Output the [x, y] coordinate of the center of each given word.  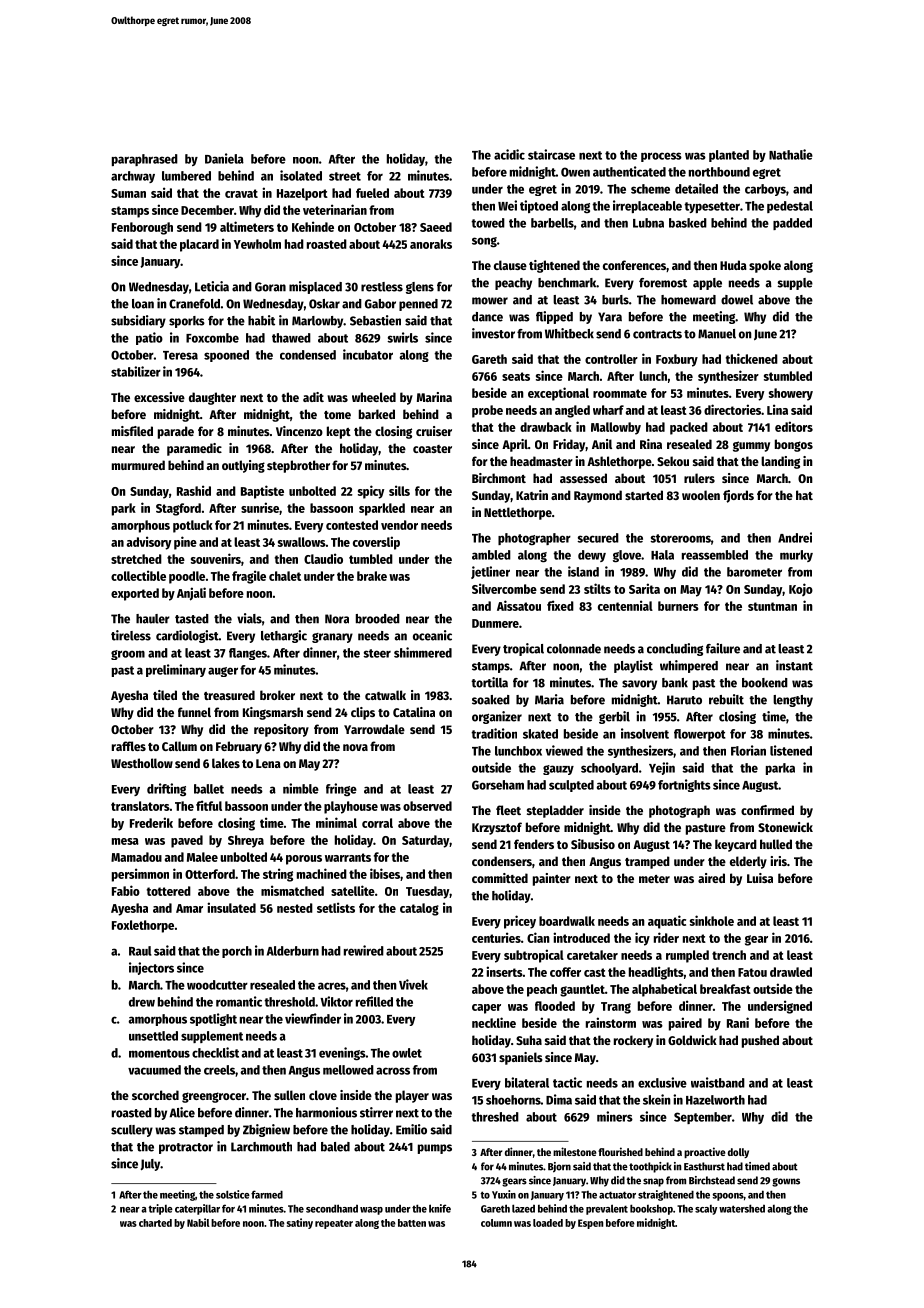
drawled [791, 972]
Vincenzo [299, 431]
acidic [509, 154]
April [515, 445]
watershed [742, 1208]
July [150, 1165]
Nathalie [791, 154]
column [496, 1223]
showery [791, 394]
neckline [494, 1022]
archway [133, 177]
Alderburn [293, 951]
